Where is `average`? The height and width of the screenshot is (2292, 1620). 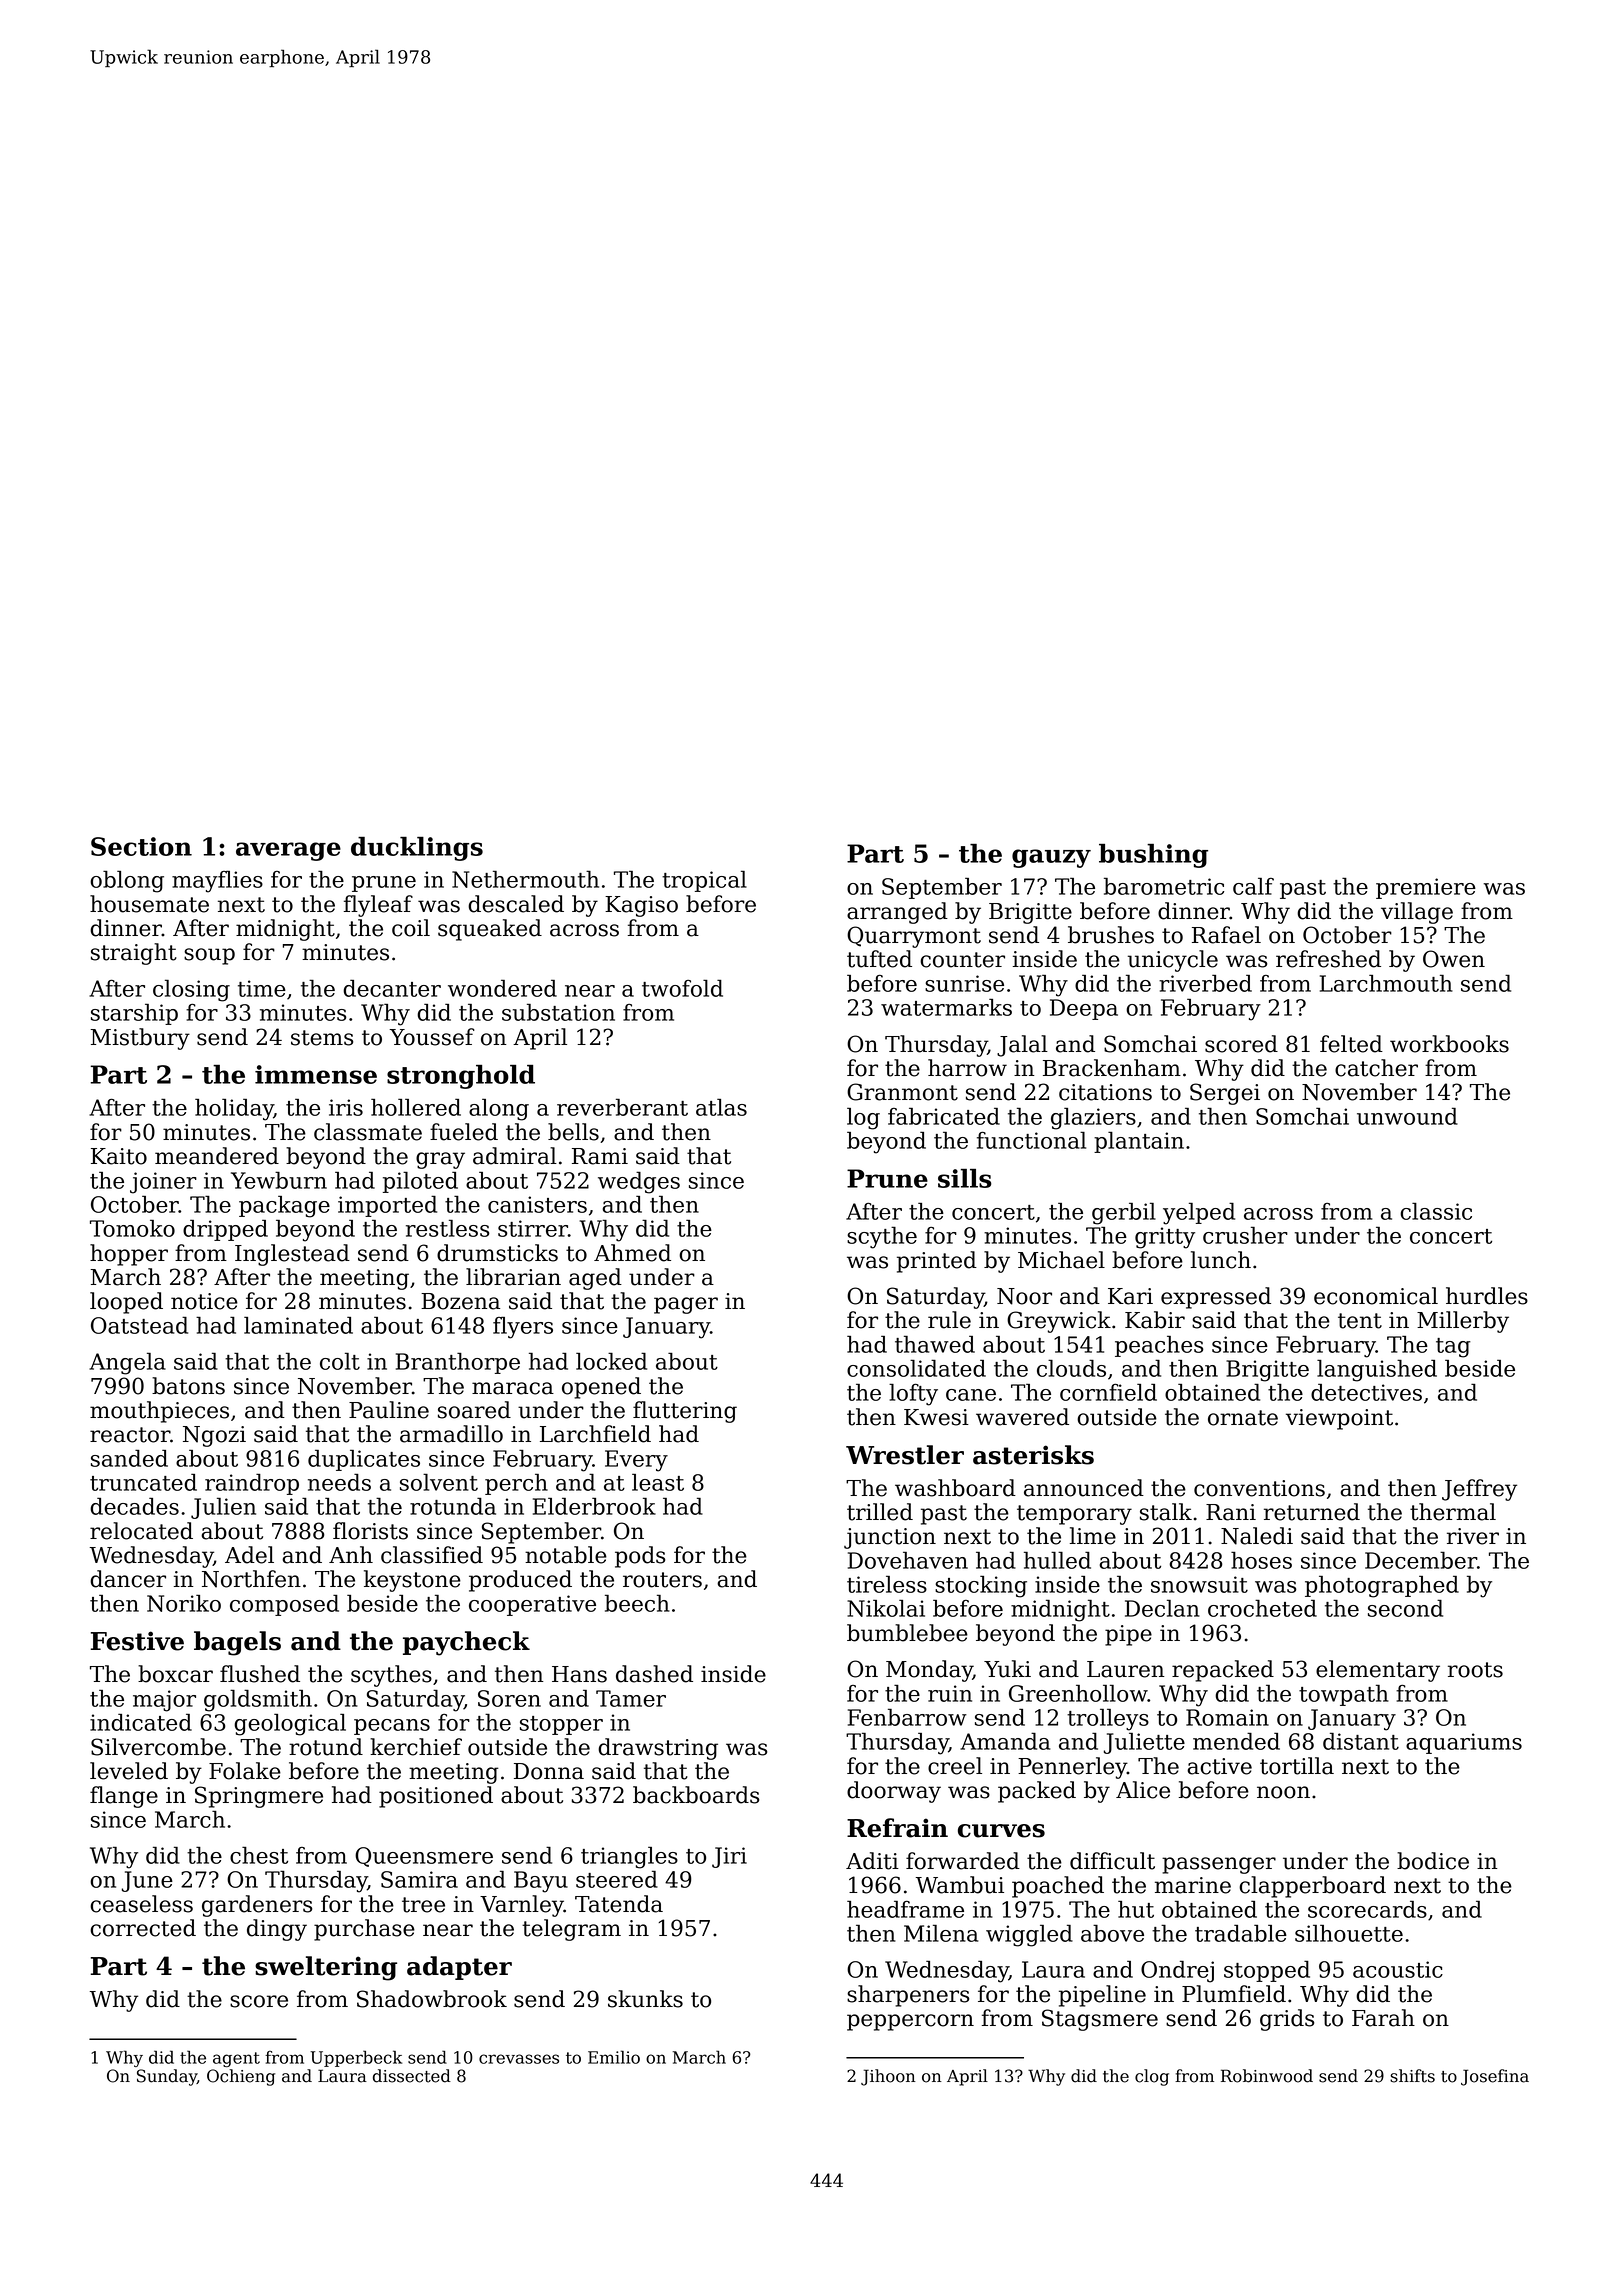 average is located at coordinates (288, 851).
